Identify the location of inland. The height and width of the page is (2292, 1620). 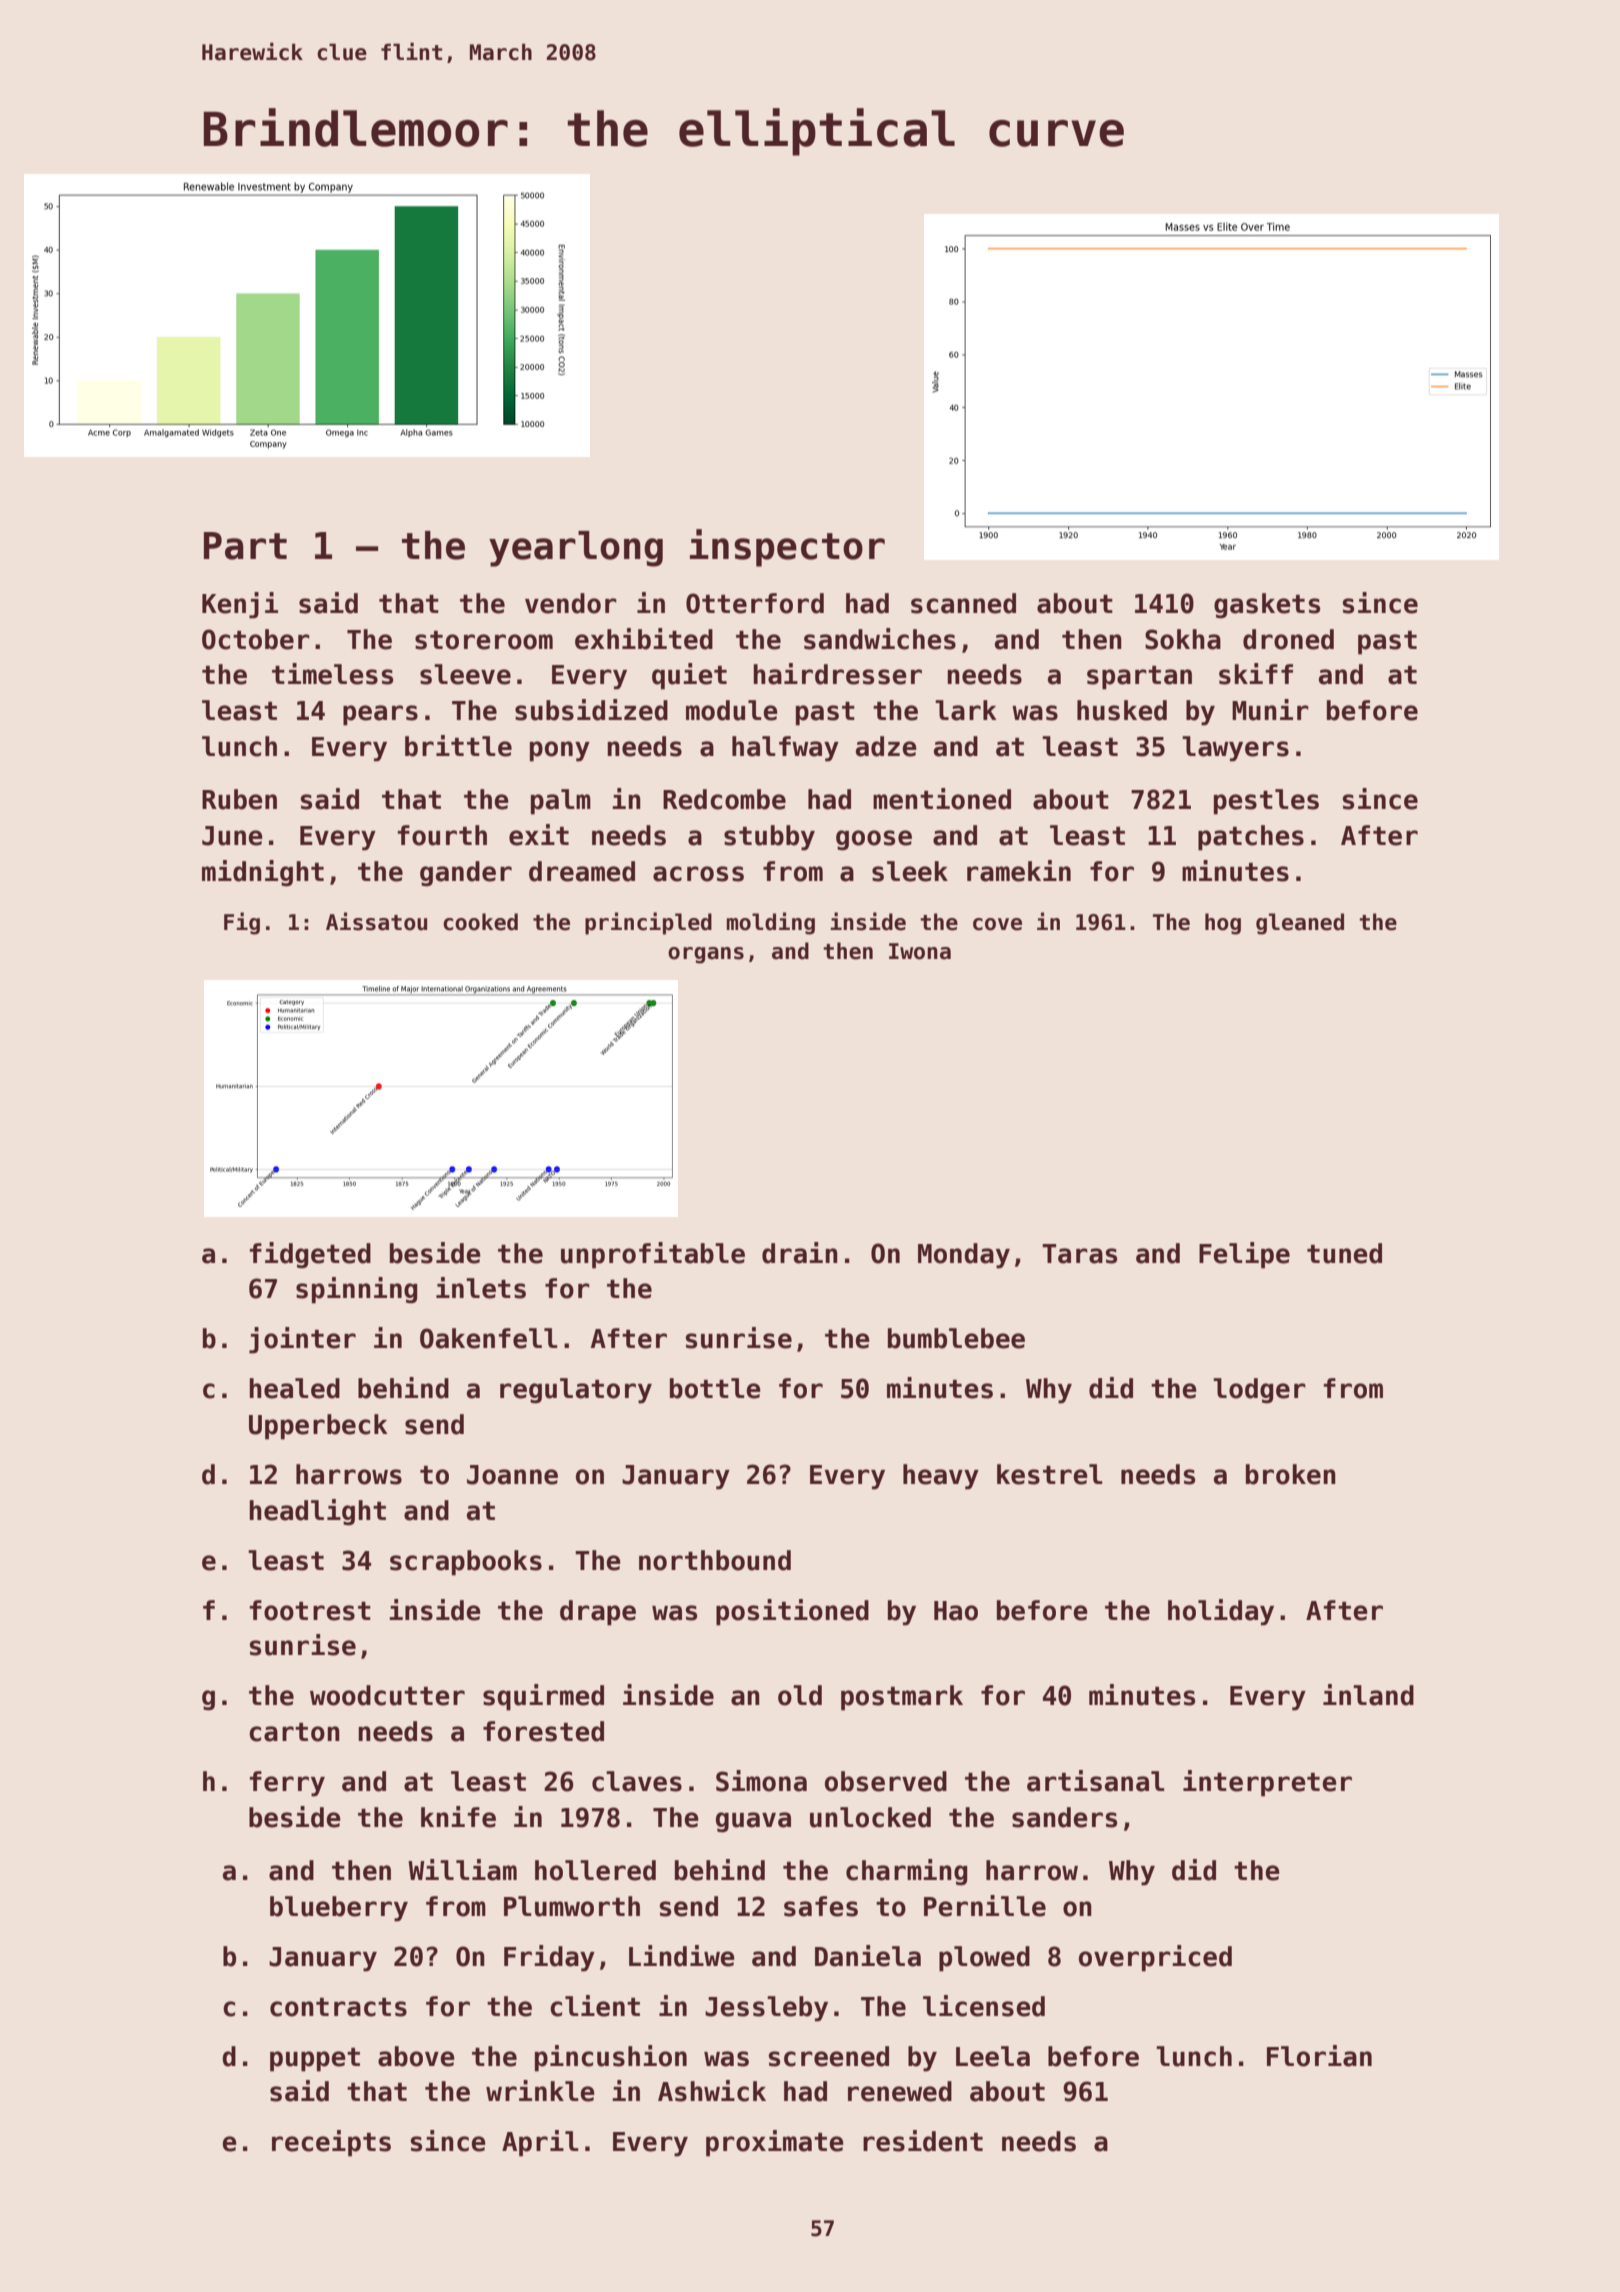
(1368, 1695).
